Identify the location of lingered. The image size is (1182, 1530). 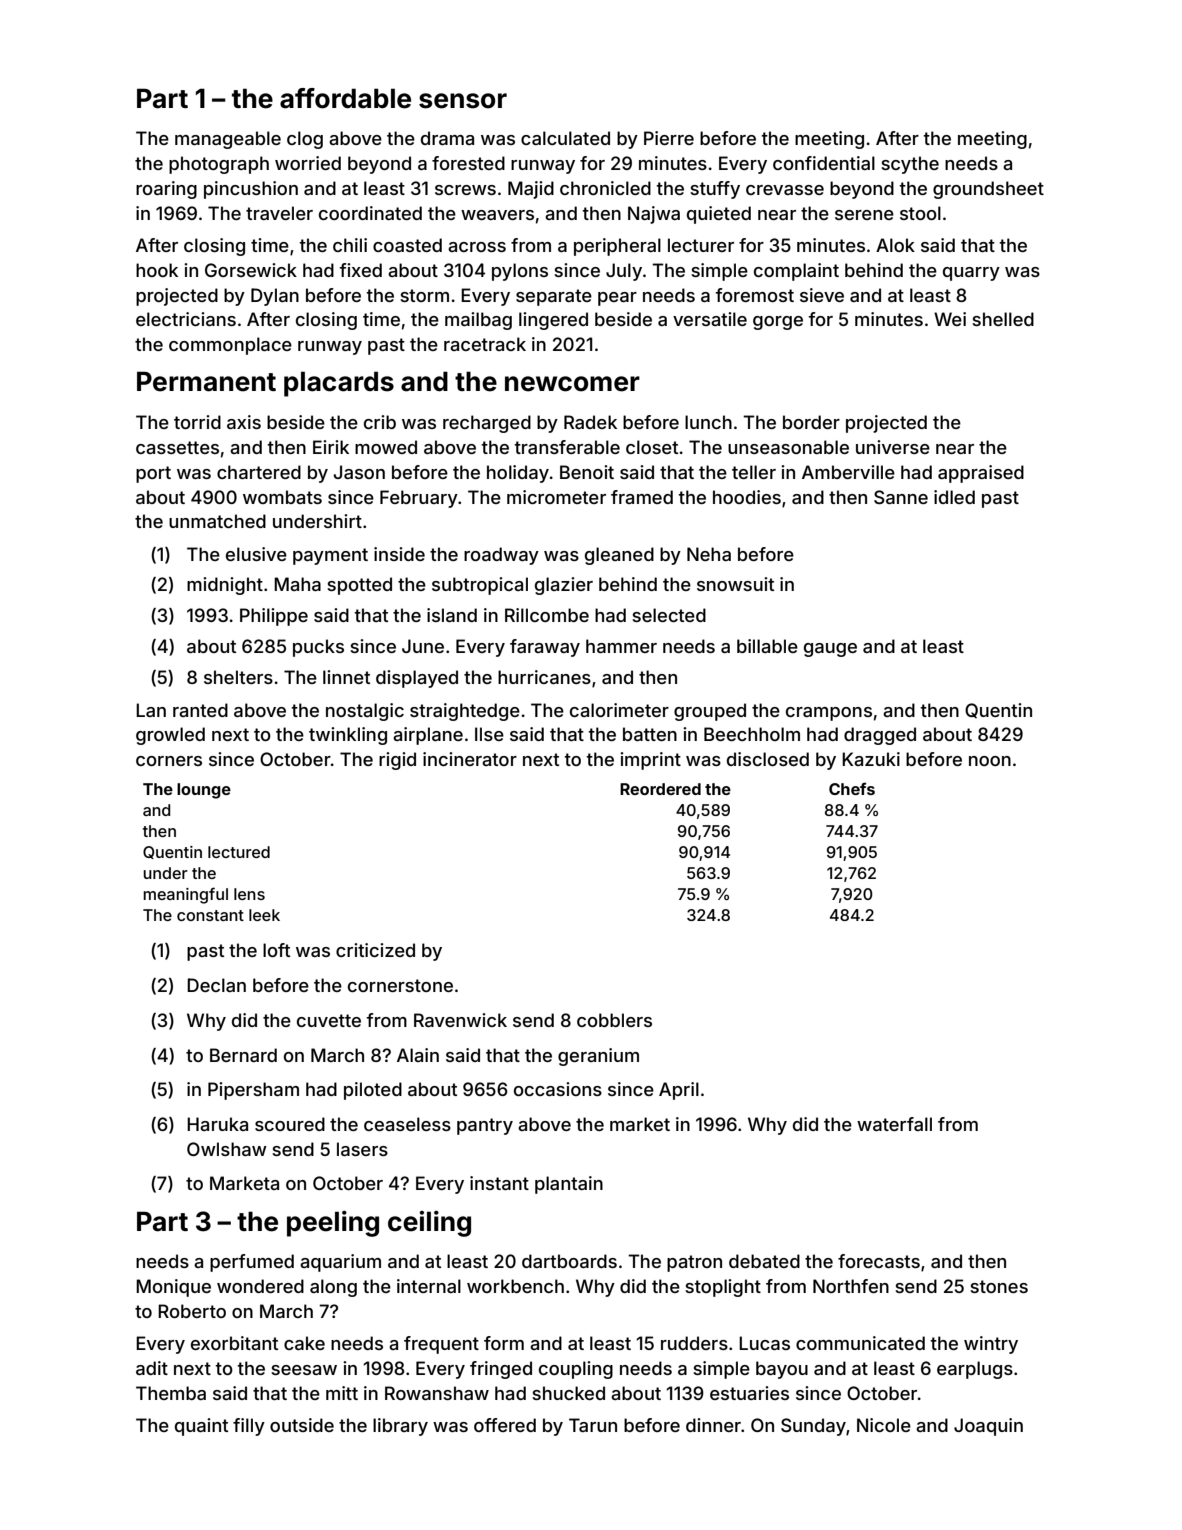
(553, 321).
